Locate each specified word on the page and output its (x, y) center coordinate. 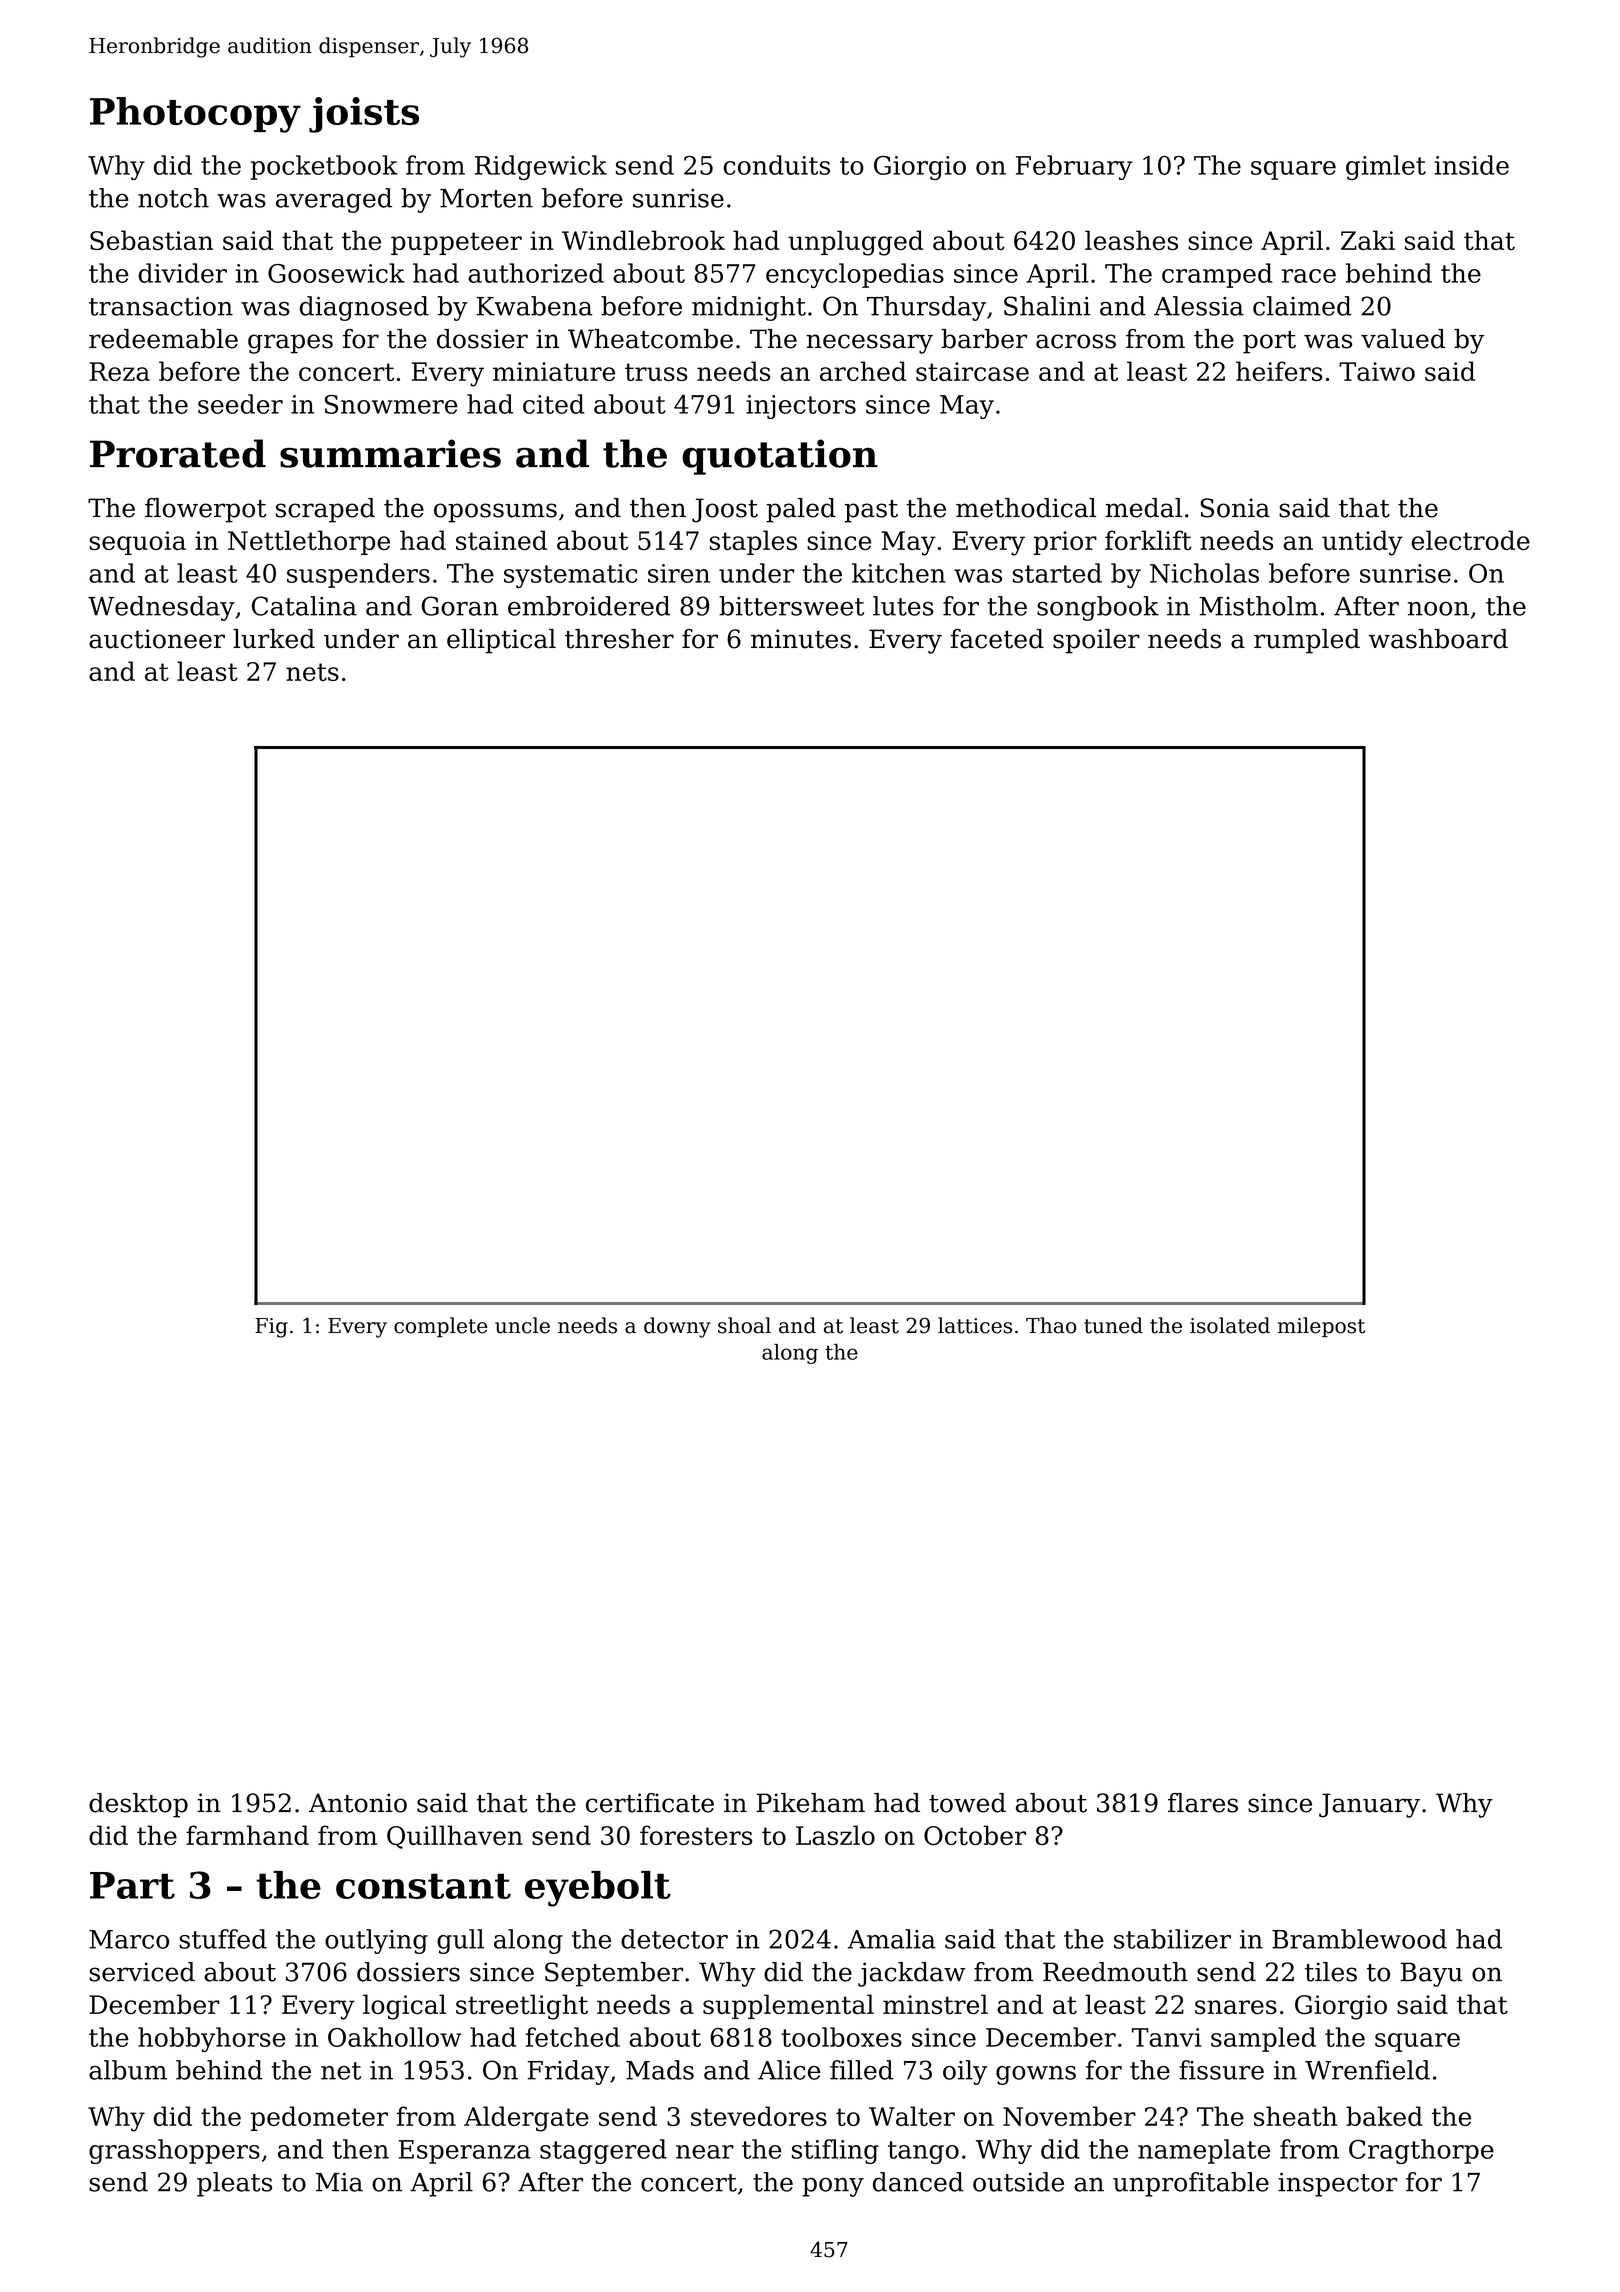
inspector (1338, 2184)
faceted (997, 639)
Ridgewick (541, 167)
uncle (522, 1325)
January (1369, 1805)
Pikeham (810, 1803)
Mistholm (1258, 606)
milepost (1321, 1327)
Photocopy (195, 115)
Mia (339, 2182)
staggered (603, 2151)
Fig (271, 1328)
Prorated (178, 453)
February (1074, 167)
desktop (138, 1805)
